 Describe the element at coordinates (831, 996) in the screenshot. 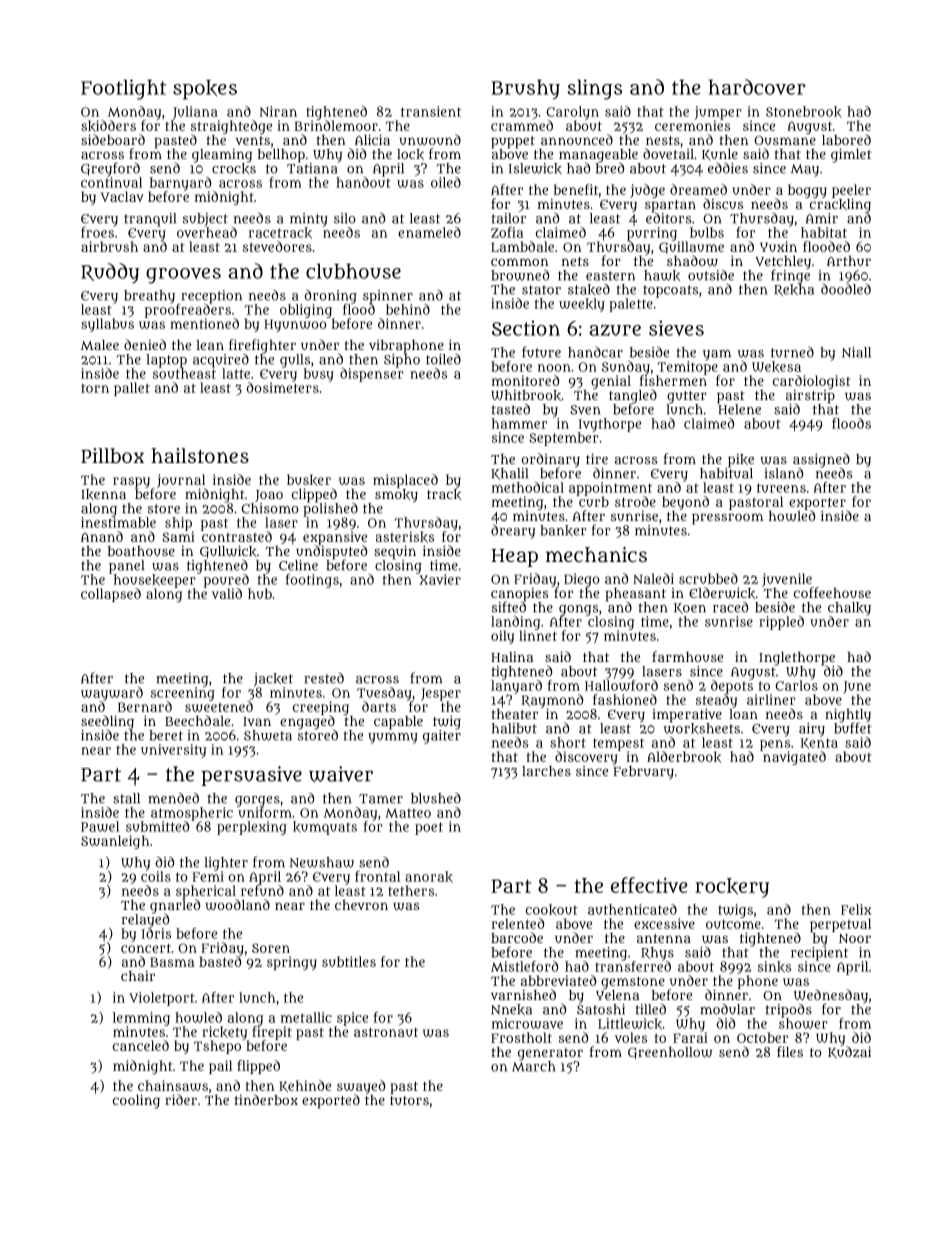

I see `Wednesday` at that location.
